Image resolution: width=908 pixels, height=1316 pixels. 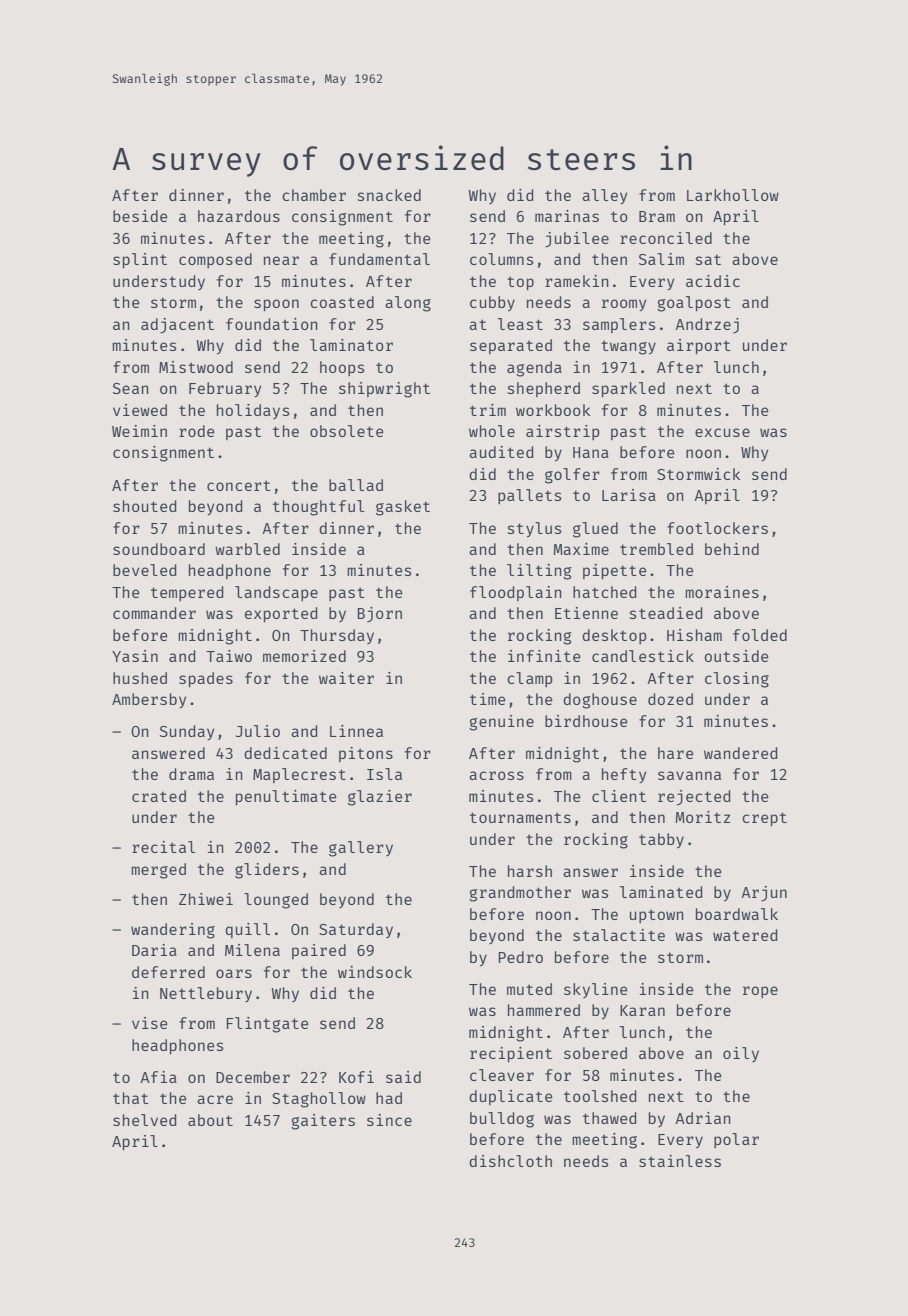 I want to click on December, so click(x=253, y=1077).
